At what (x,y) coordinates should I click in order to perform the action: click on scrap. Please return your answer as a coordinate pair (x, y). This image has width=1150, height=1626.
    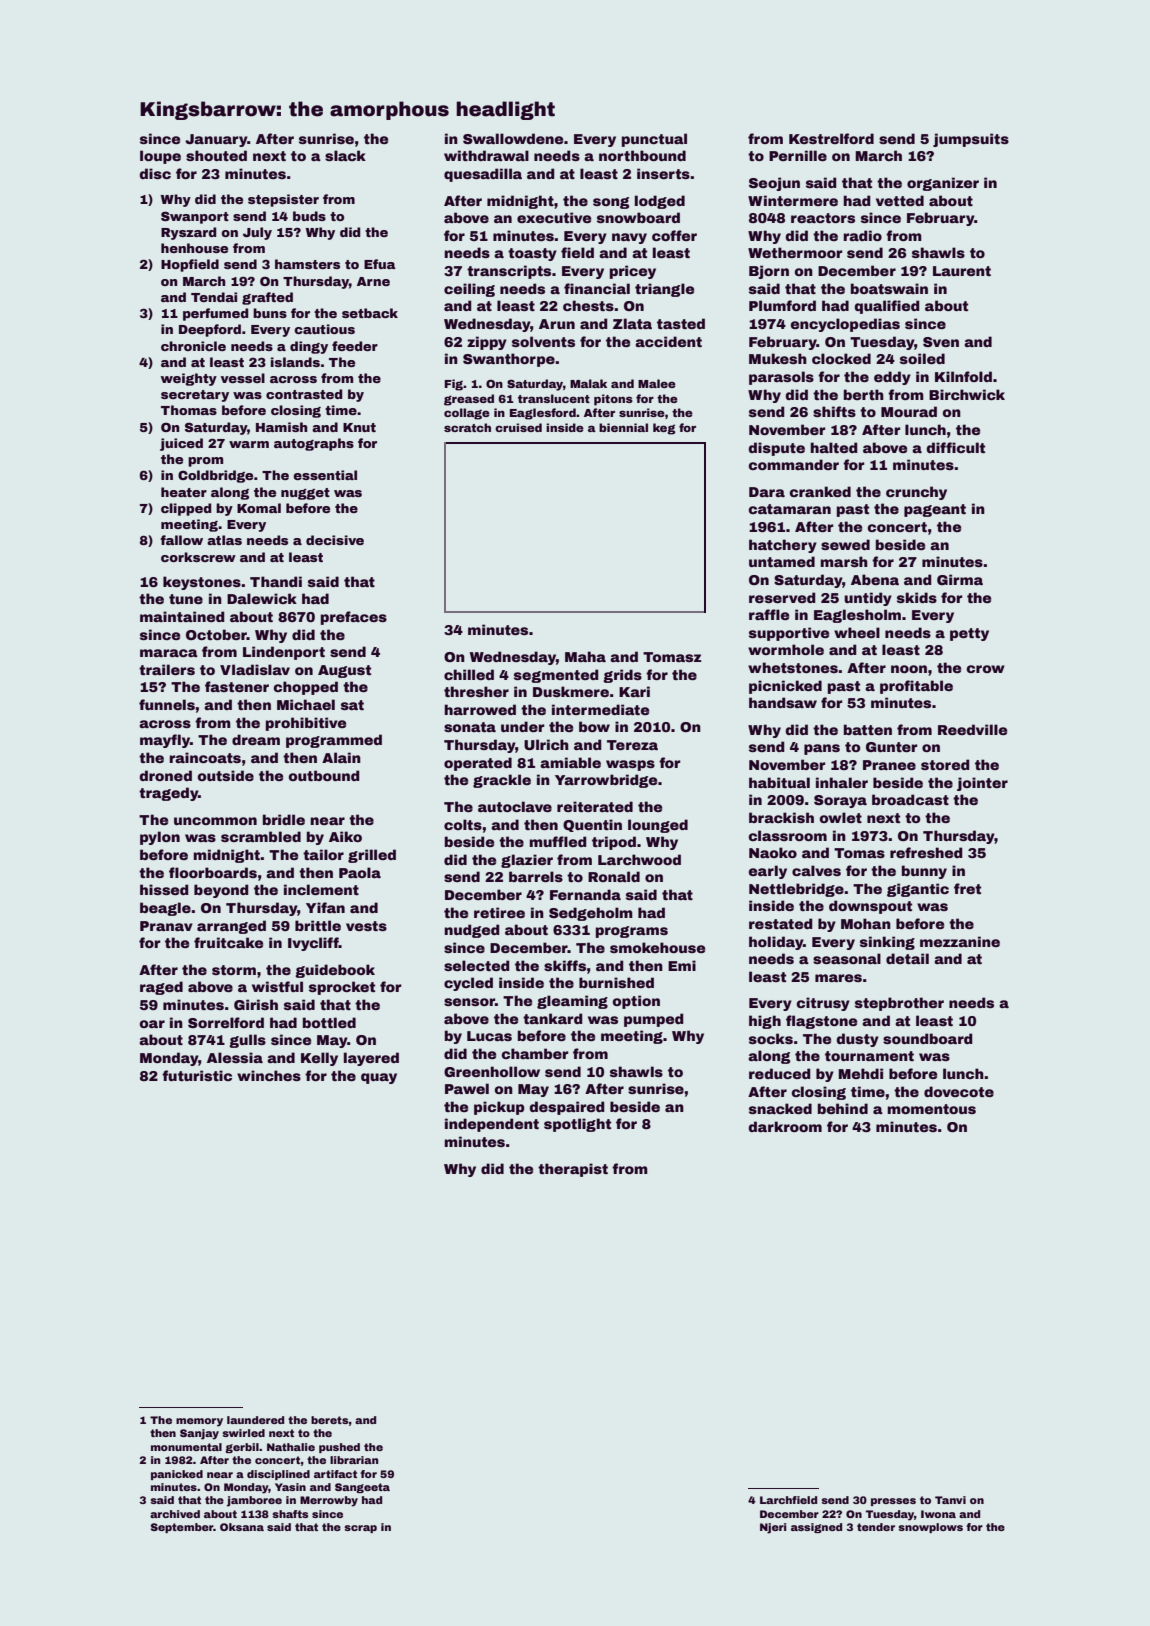
    Looking at the image, I should click on (360, 1529).
